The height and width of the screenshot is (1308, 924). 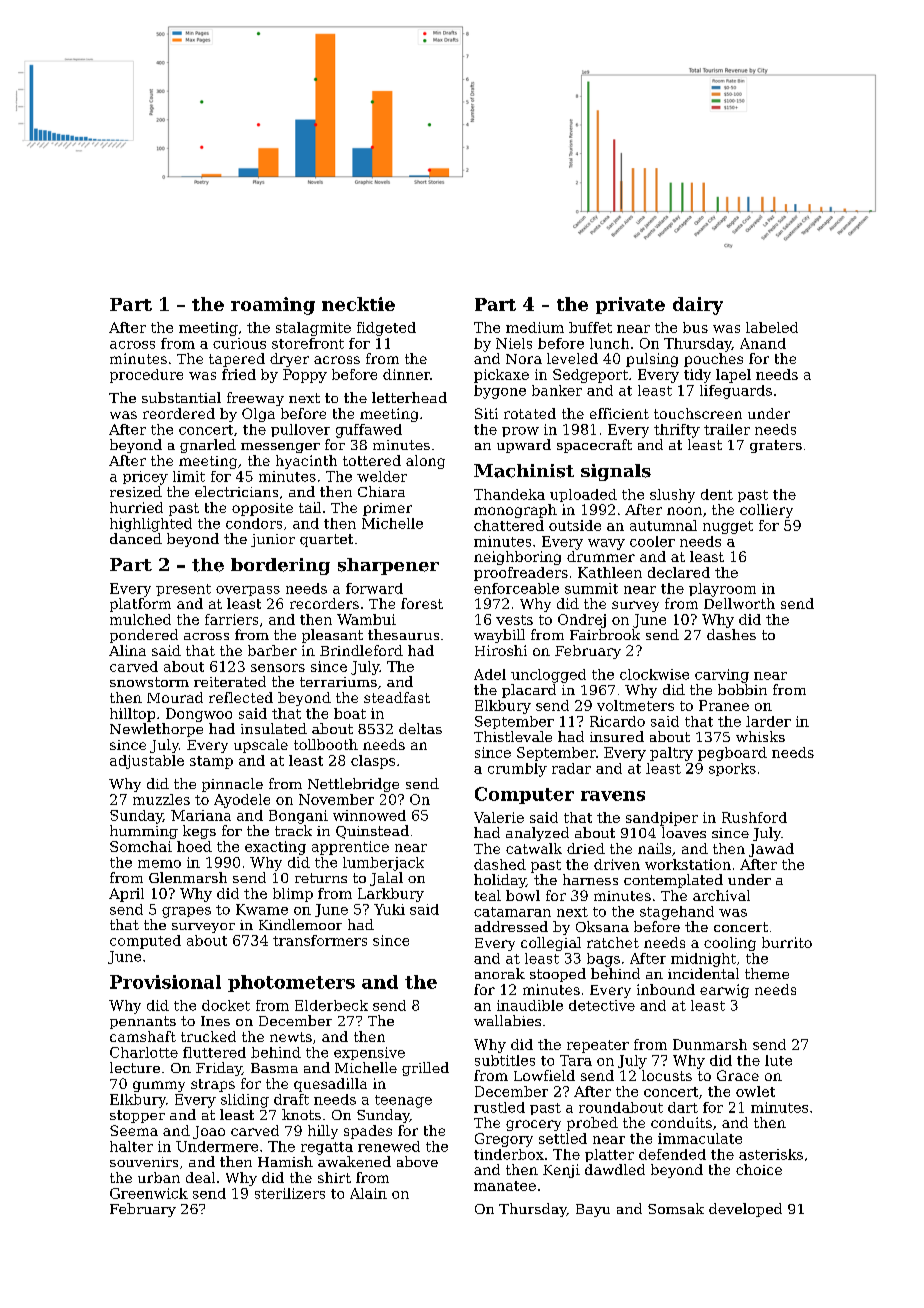 What do you see at coordinates (141, 846) in the screenshot?
I see `Somchai` at bounding box center [141, 846].
